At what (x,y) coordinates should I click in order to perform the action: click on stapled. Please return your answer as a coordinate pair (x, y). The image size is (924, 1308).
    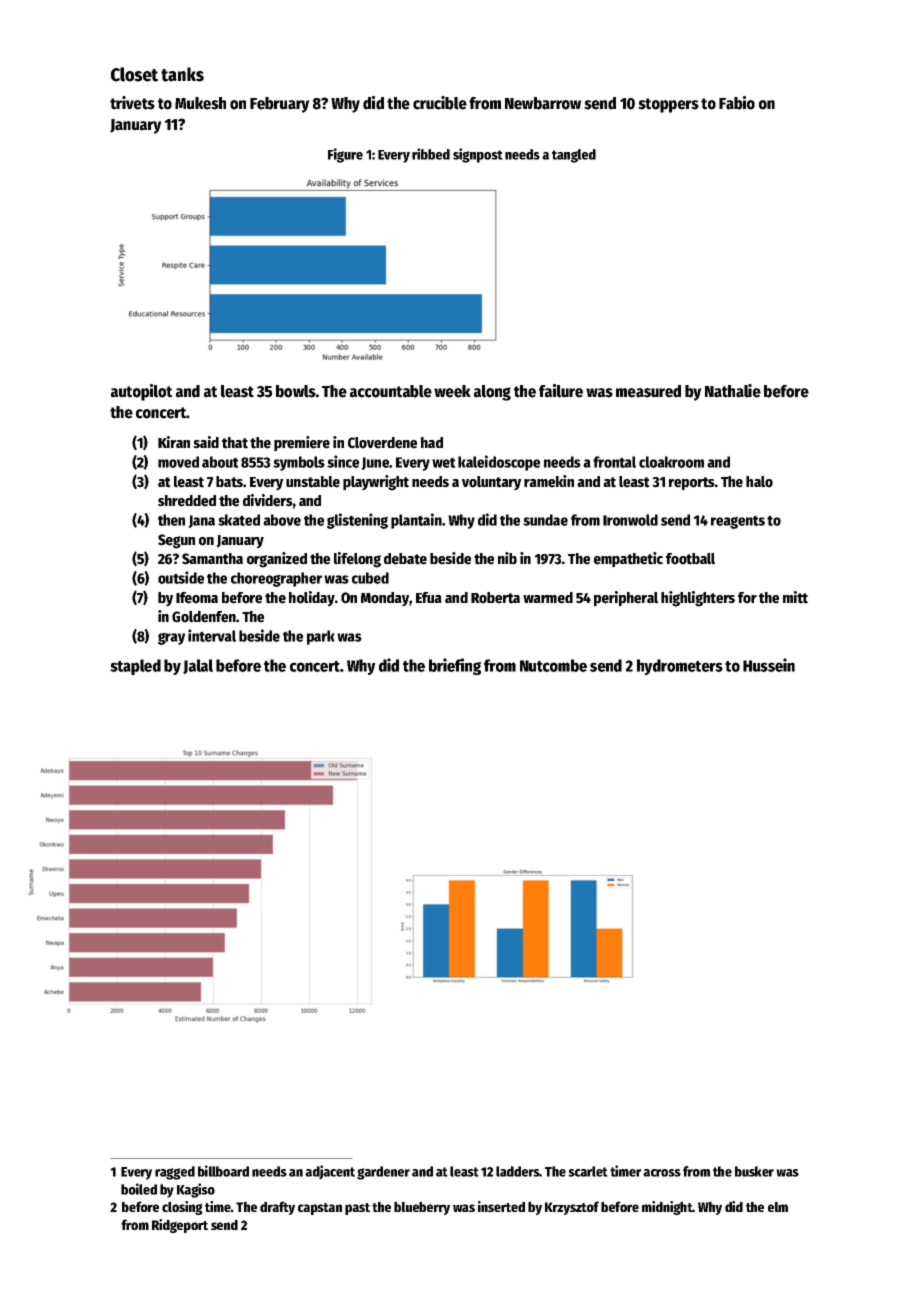
    Looking at the image, I should click on (135, 667).
